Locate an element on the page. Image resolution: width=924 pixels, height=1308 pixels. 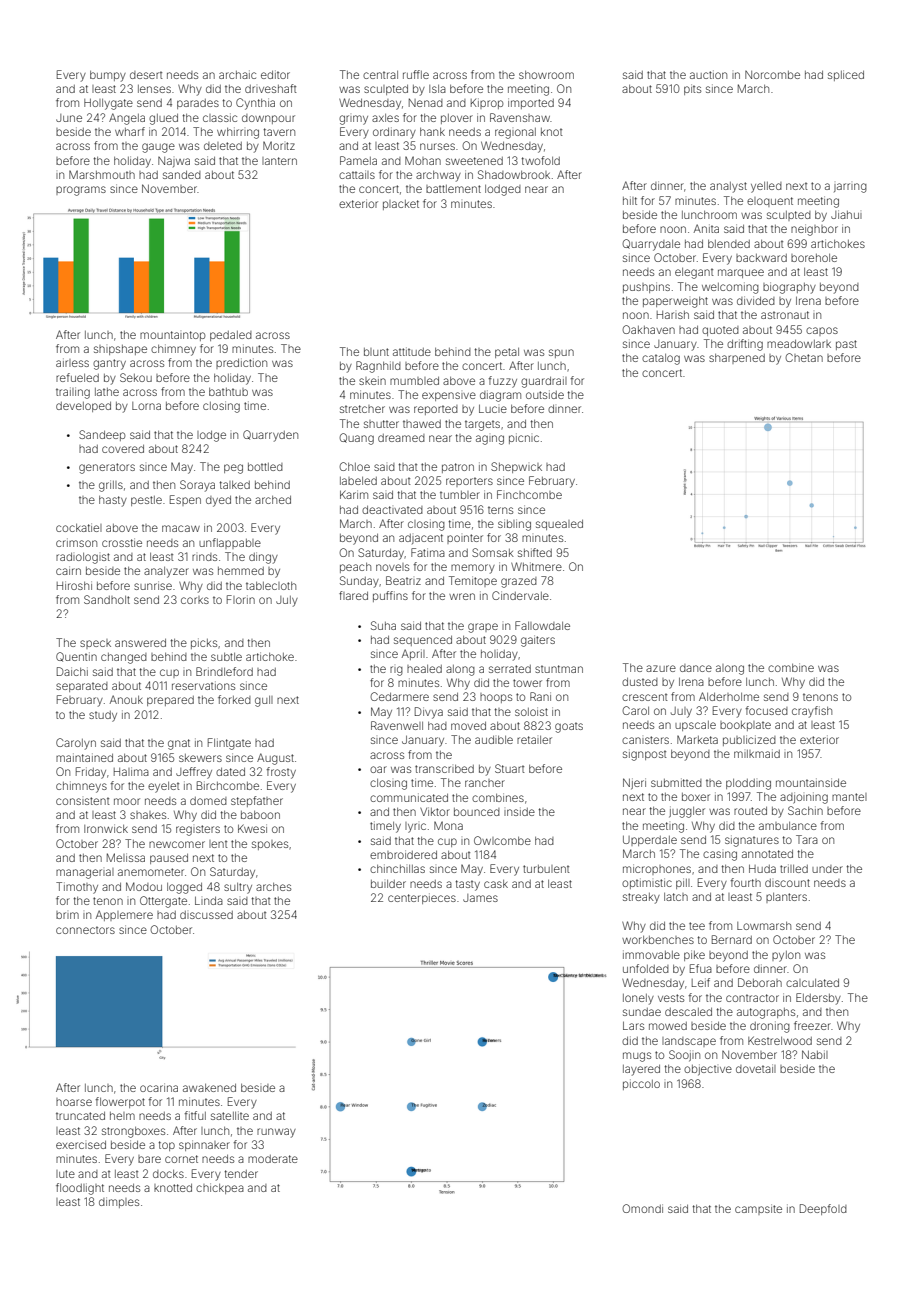
Owlcombe is located at coordinates (502, 840).
